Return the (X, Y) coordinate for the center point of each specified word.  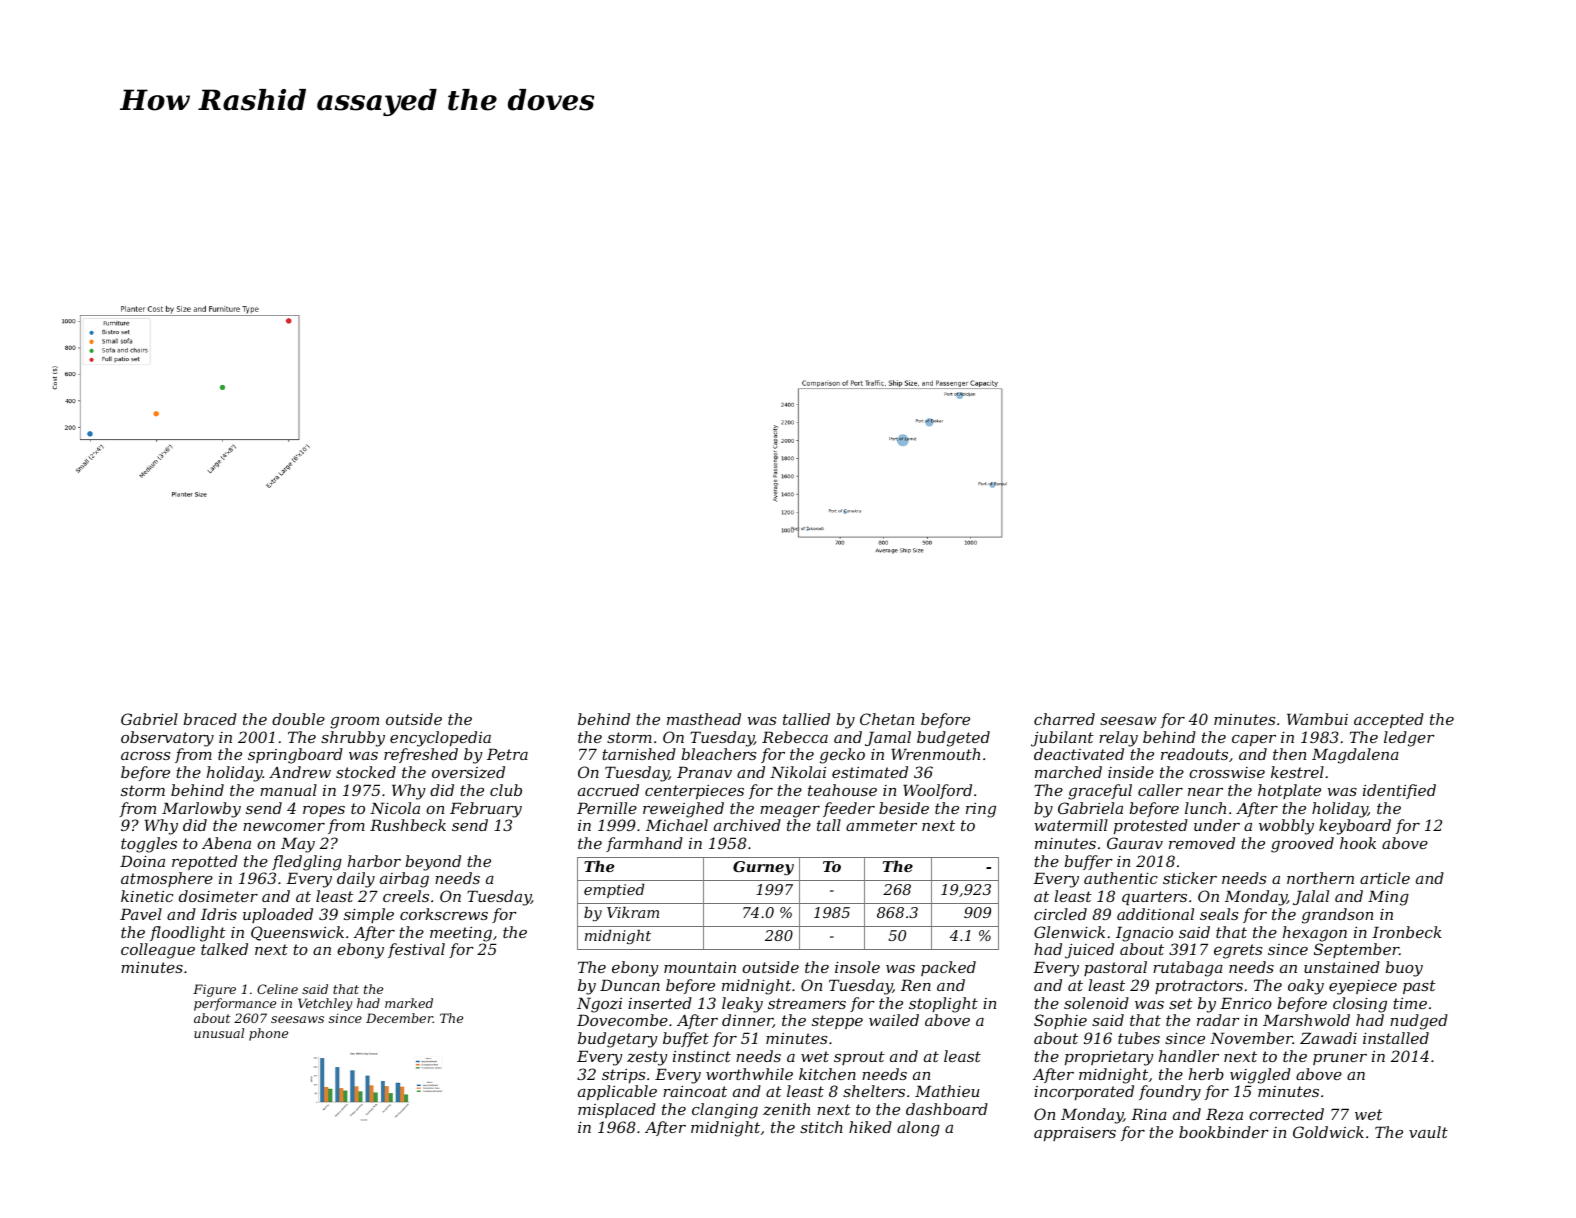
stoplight (943, 1005)
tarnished (639, 754)
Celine (277, 989)
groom (354, 723)
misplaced (617, 1110)
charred (1064, 719)
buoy (1404, 969)
